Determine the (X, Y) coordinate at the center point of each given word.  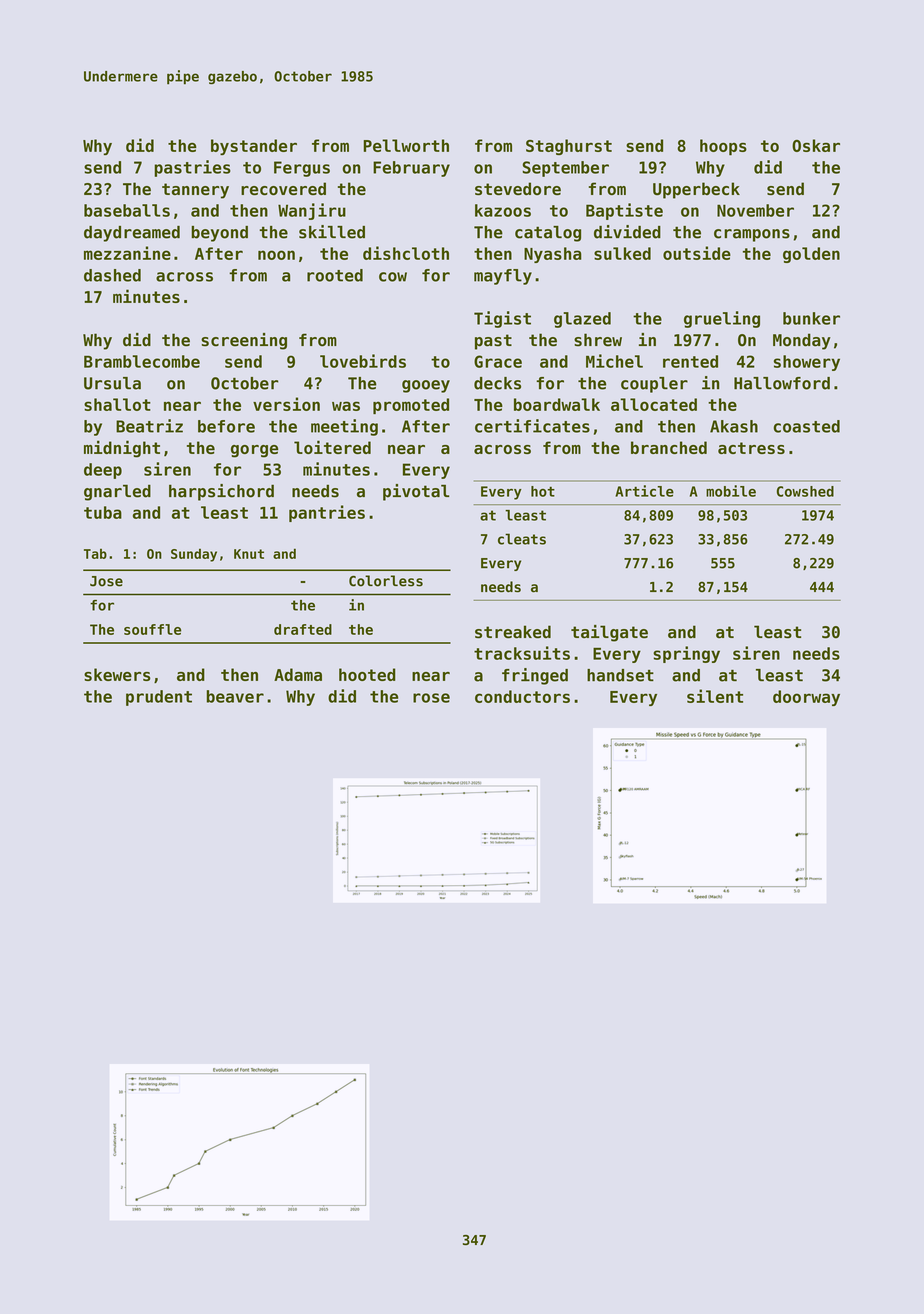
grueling (722, 319)
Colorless (386, 581)
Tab (95, 554)
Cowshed (805, 491)
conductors (522, 696)
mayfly (503, 277)
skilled (332, 232)
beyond (220, 234)
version (286, 404)
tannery (195, 191)
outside (697, 253)
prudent (159, 698)
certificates (532, 426)
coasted (807, 426)
